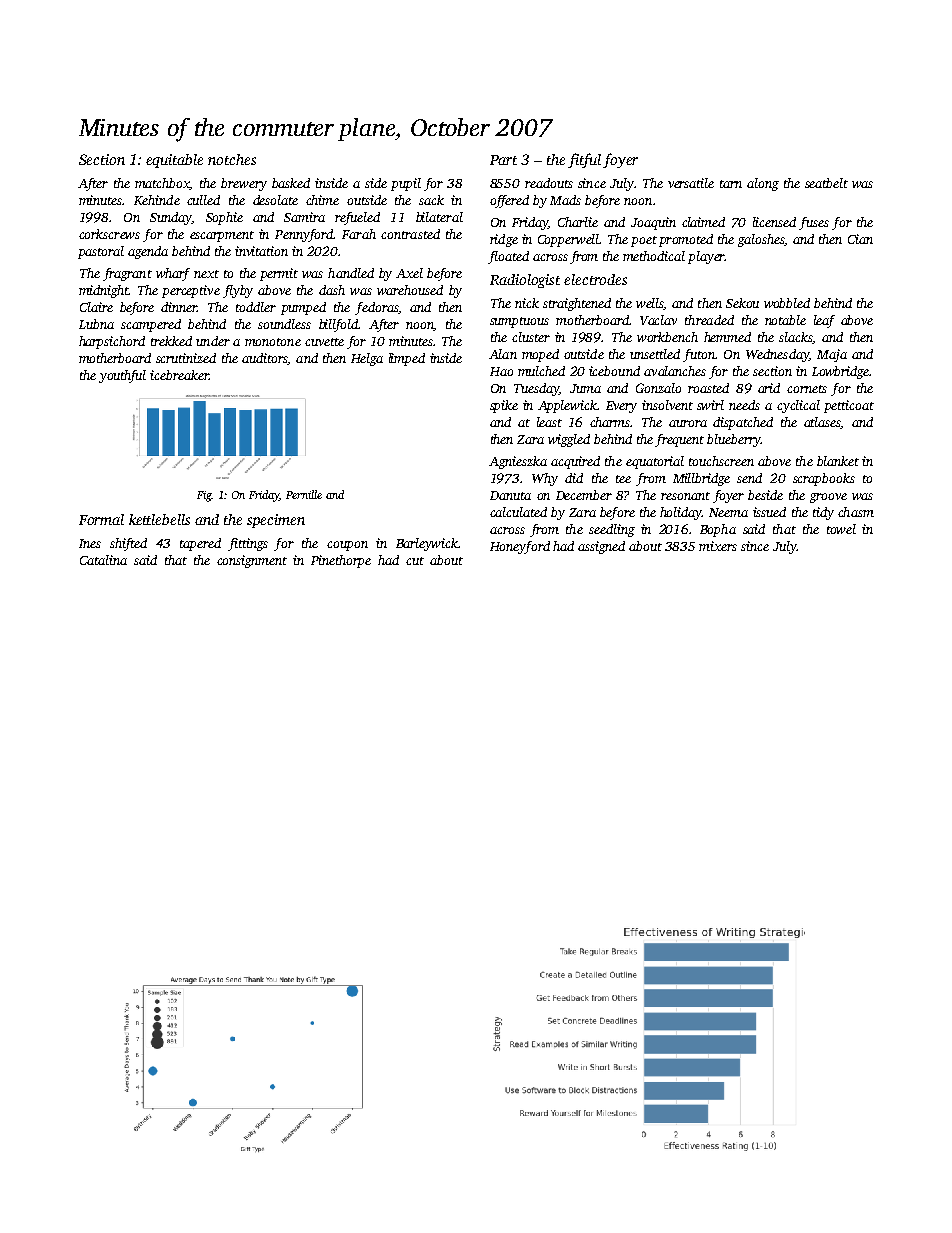 The height and width of the screenshot is (1233, 952). What do you see at coordinates (122, 376) in the screenshot?
I see `youthful` at bounding box center [122, 376].
